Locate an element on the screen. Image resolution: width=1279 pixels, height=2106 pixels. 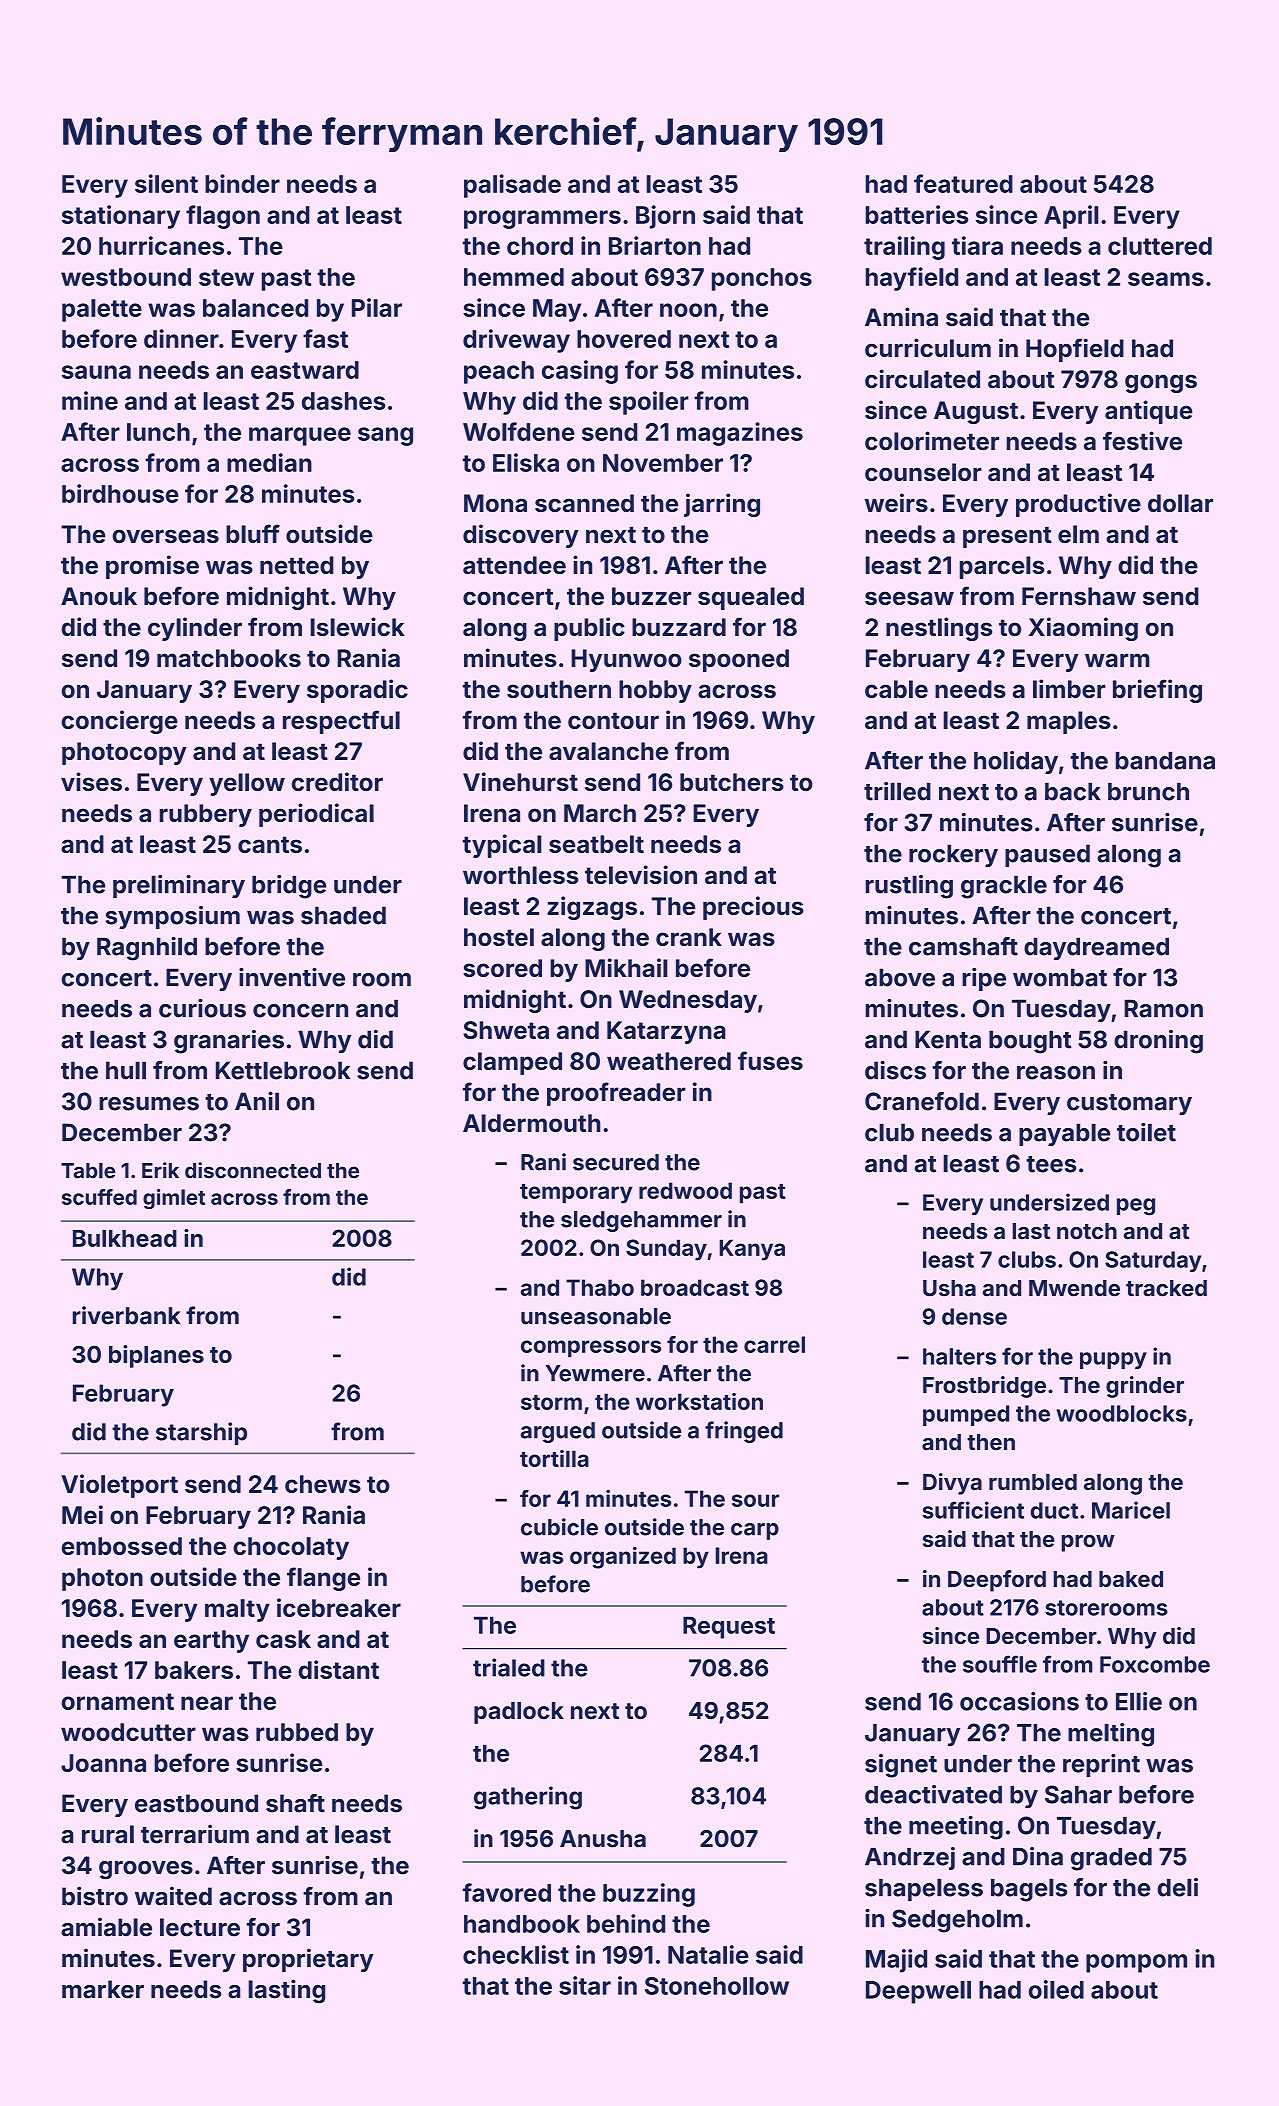
peg is located at coordinates (1136, 1207).
